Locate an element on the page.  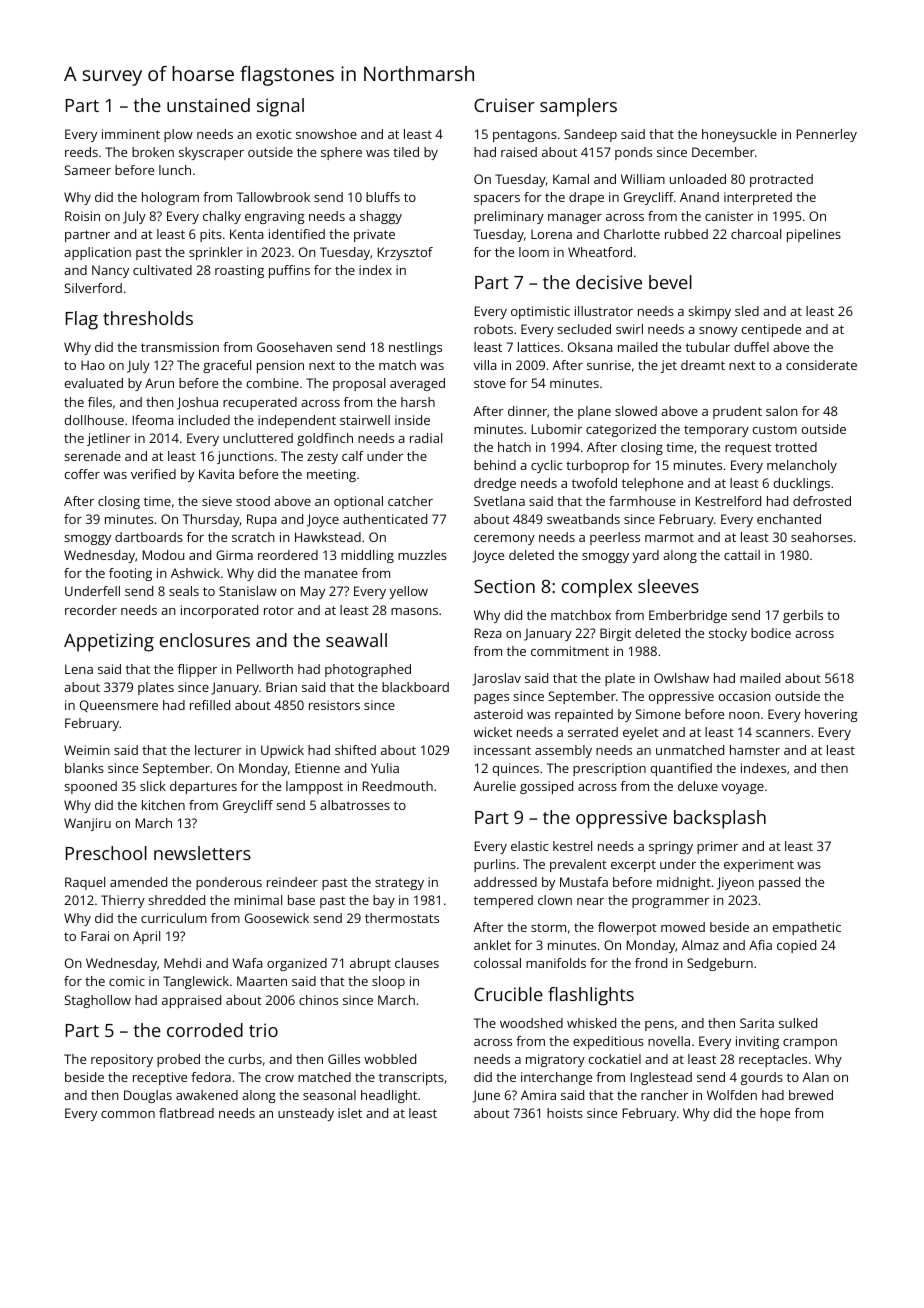
Cruiser is located at coordinates (504, 105).
